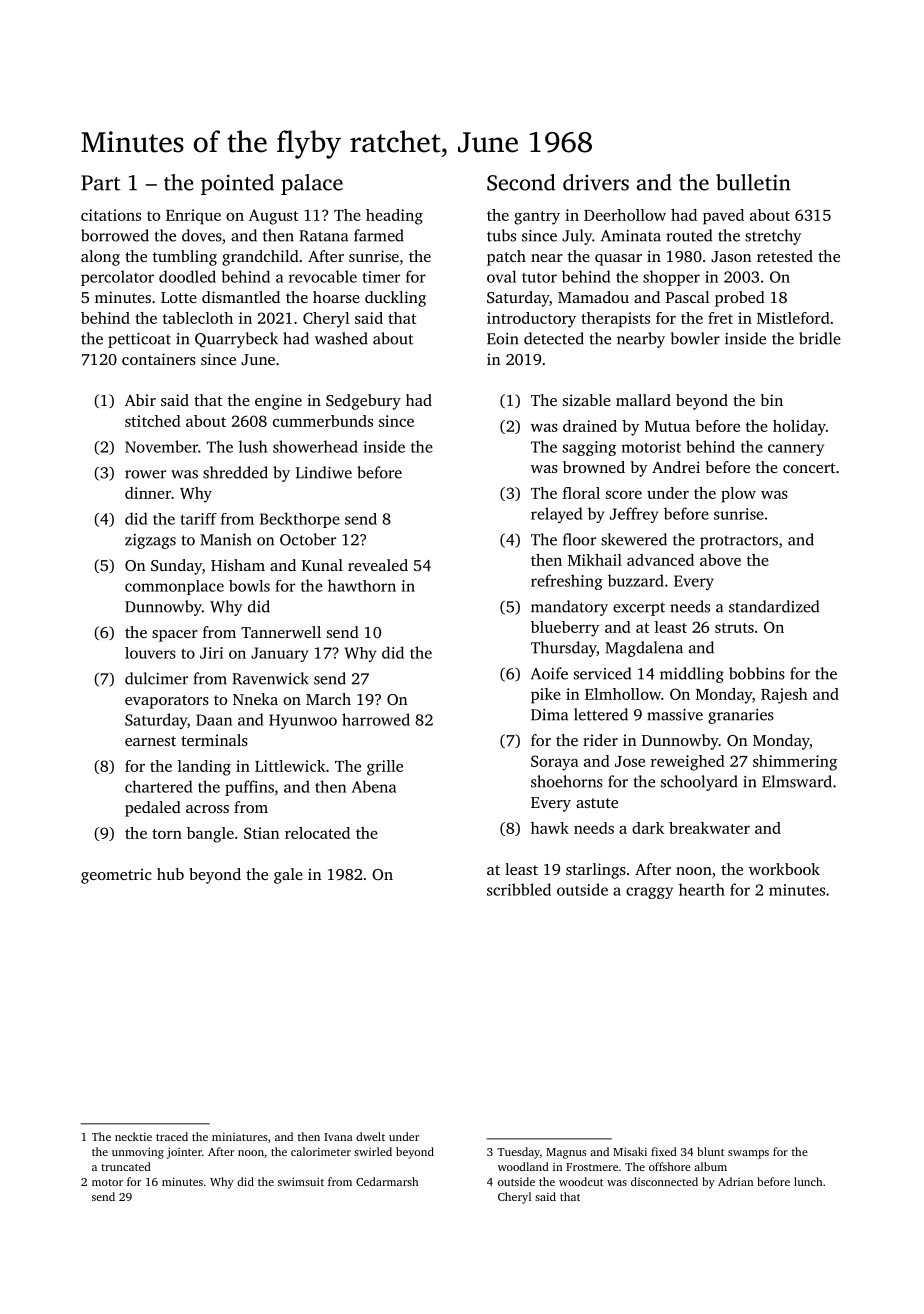  Describe the element at coordinates (502, 339) in the screenshot. I see `Eoin` at that location.
